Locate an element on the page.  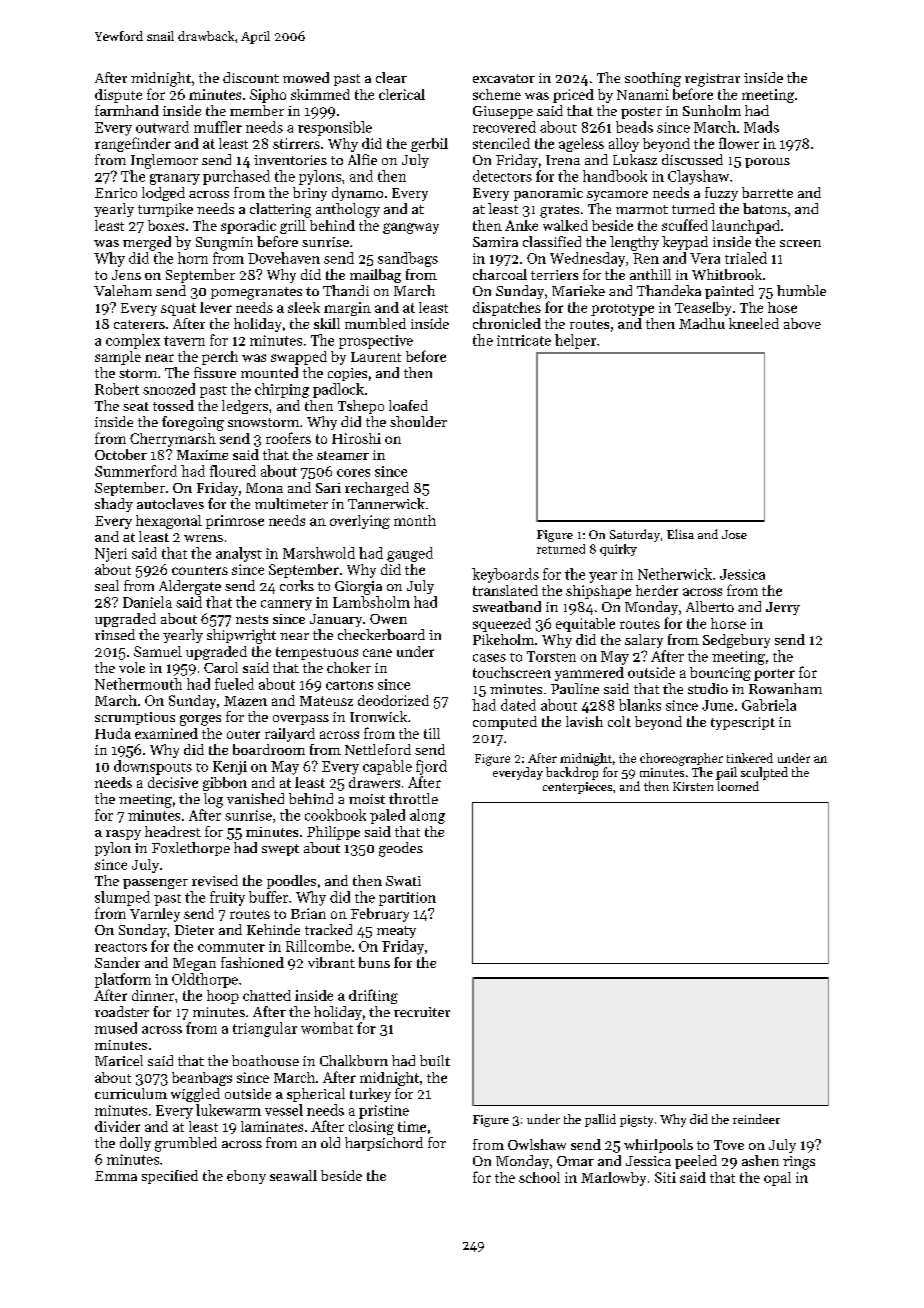
Marieke is located at coordinates (578, 290).
